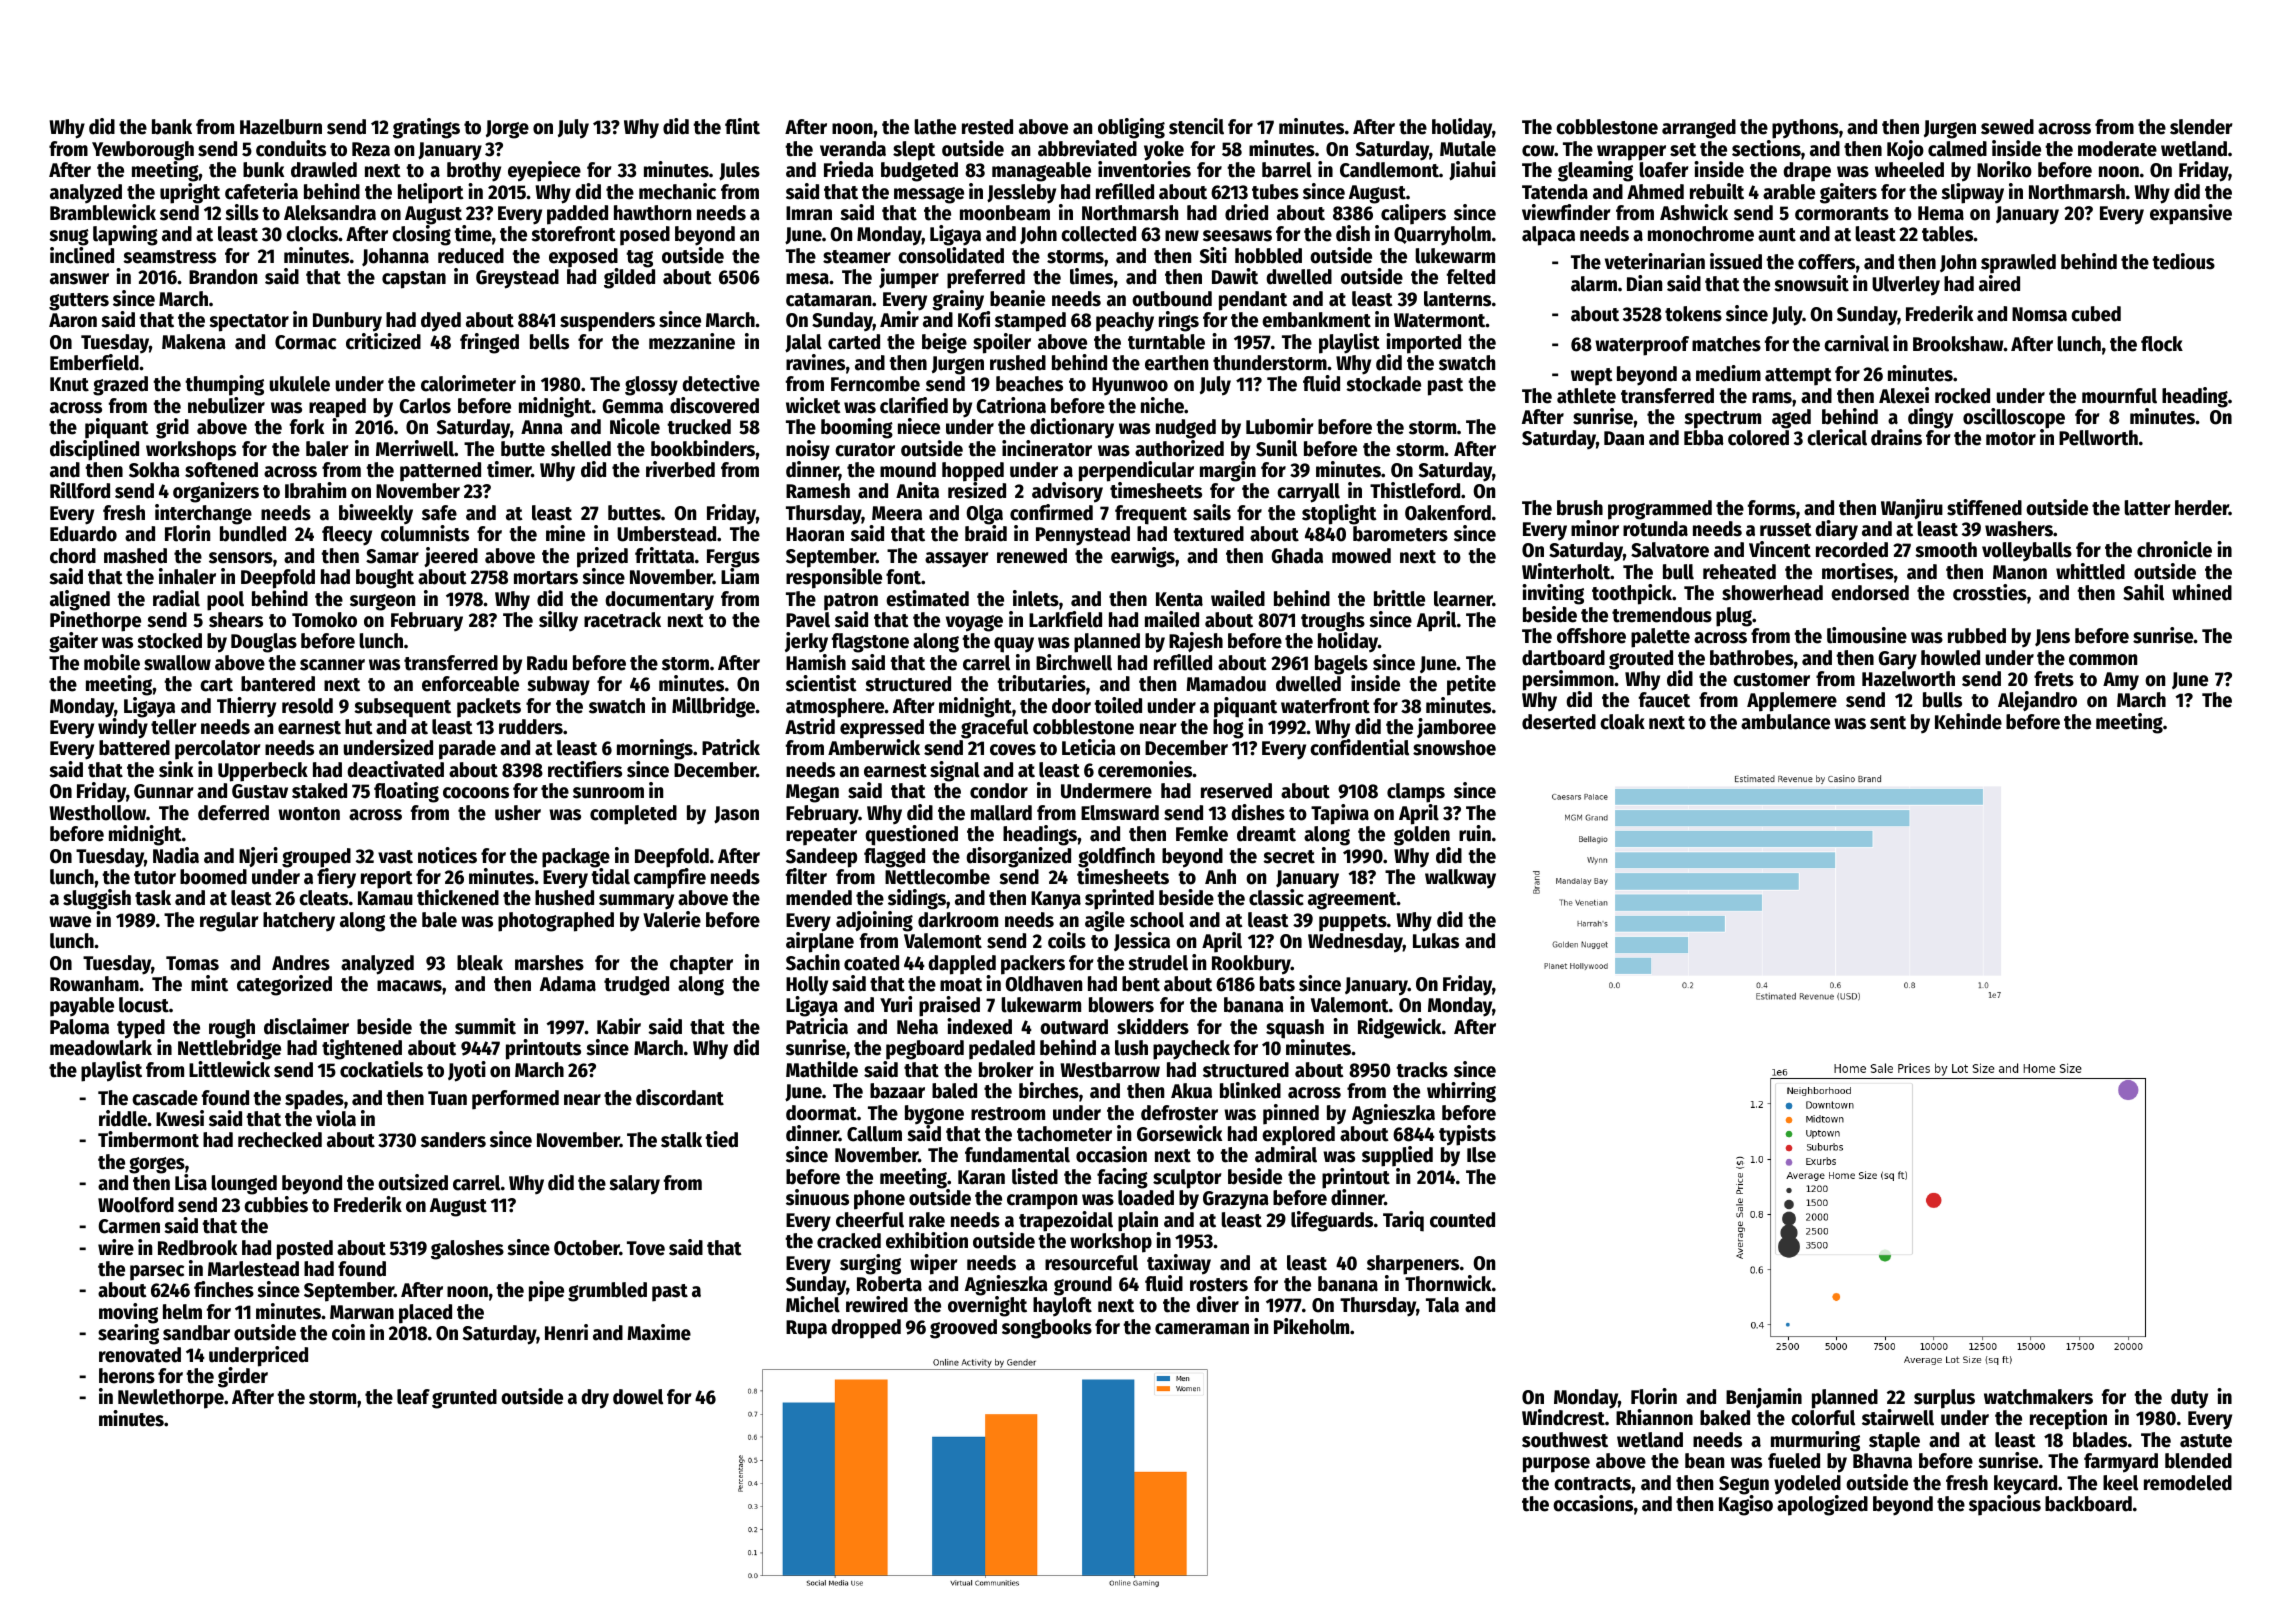 This image has width=2282, height=1614. Describe the element at coordinates (870, 1264) in the image. I see `surging` at that location.
